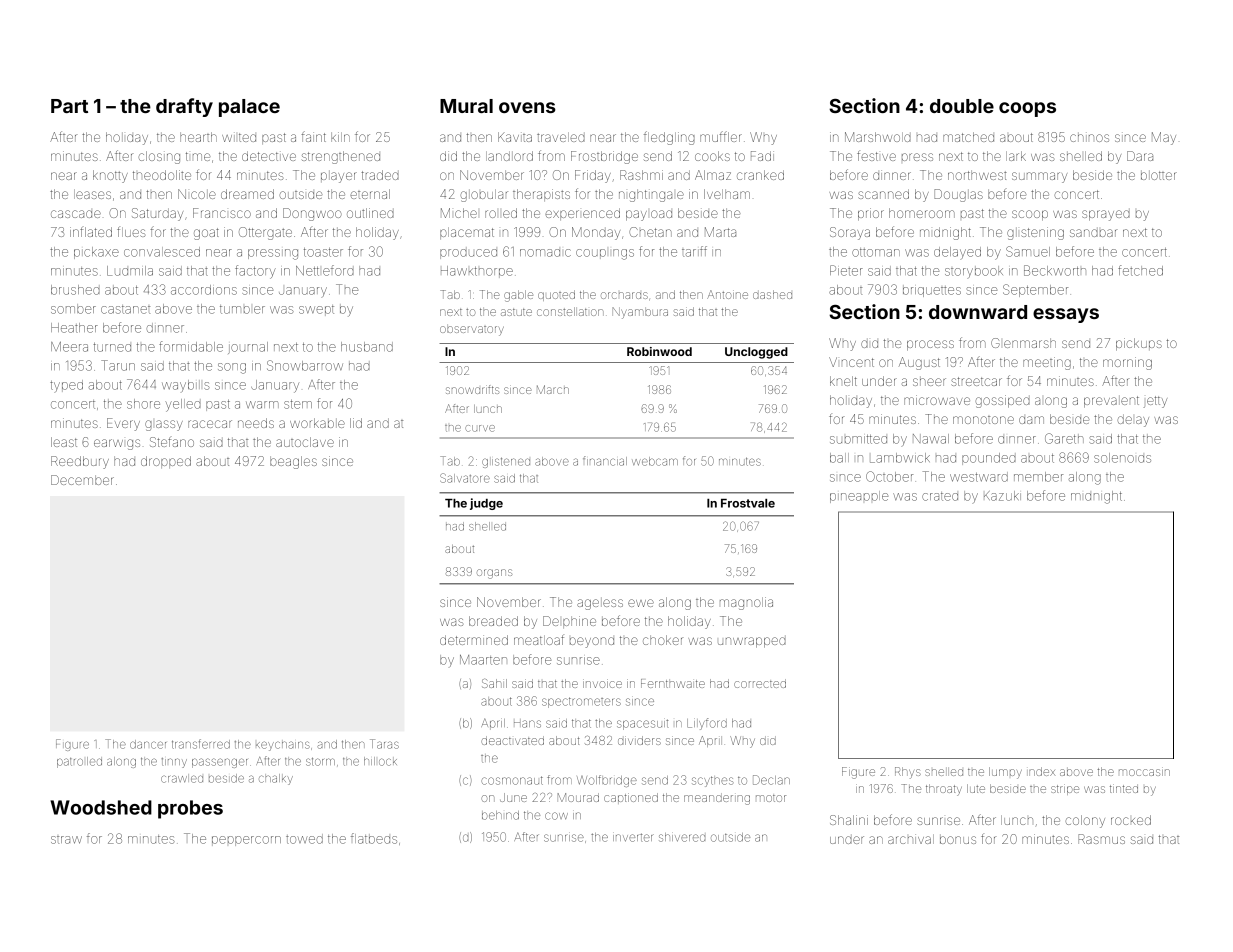 The height and width of the screenshot is (952, 1233). What do you see at coordinates (1002, 496) in the screenshot?
I see `Kazuki` at bounding box center [1002, 496].
